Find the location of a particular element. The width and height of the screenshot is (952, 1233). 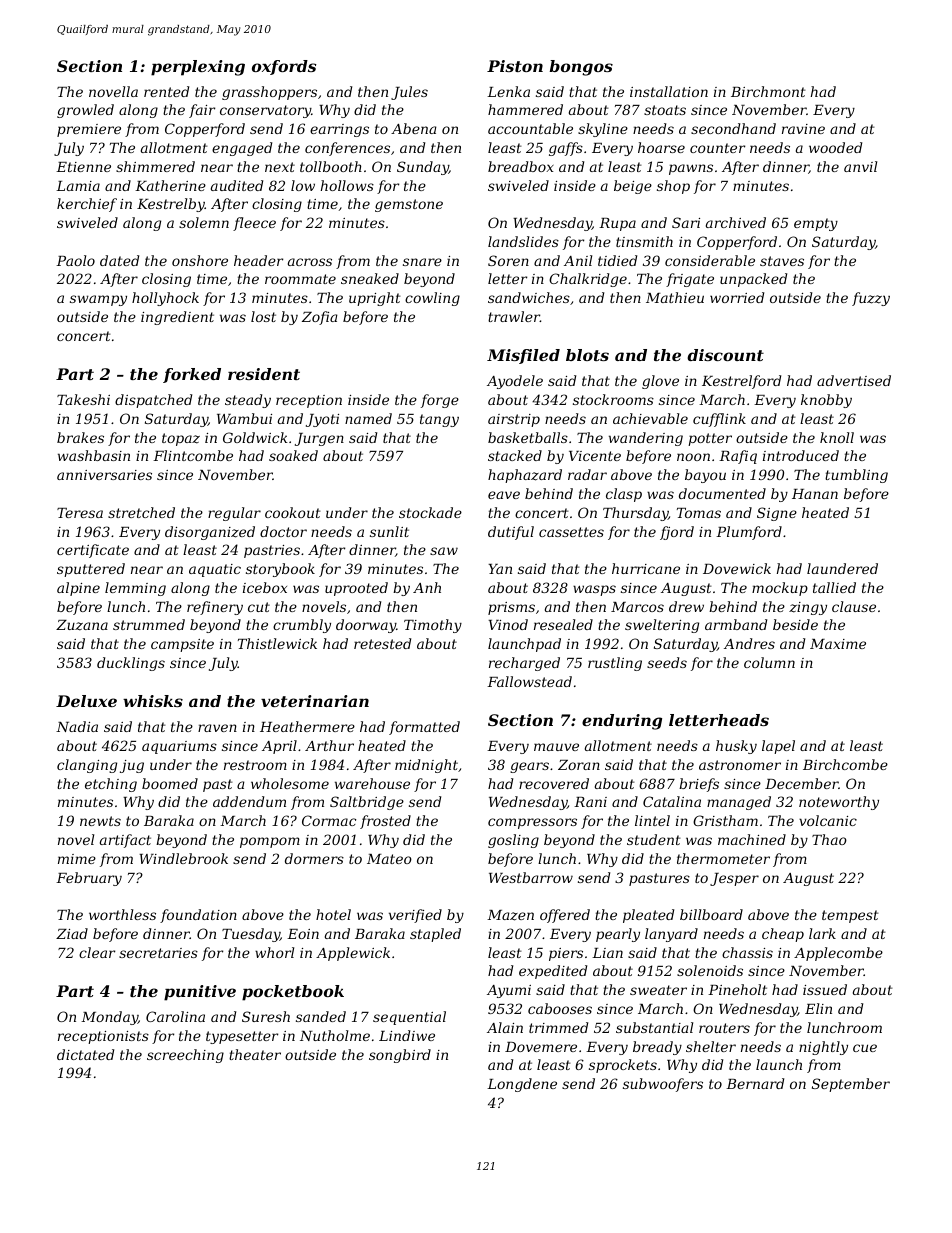

gemstone is located at coordinates (409, 205).
